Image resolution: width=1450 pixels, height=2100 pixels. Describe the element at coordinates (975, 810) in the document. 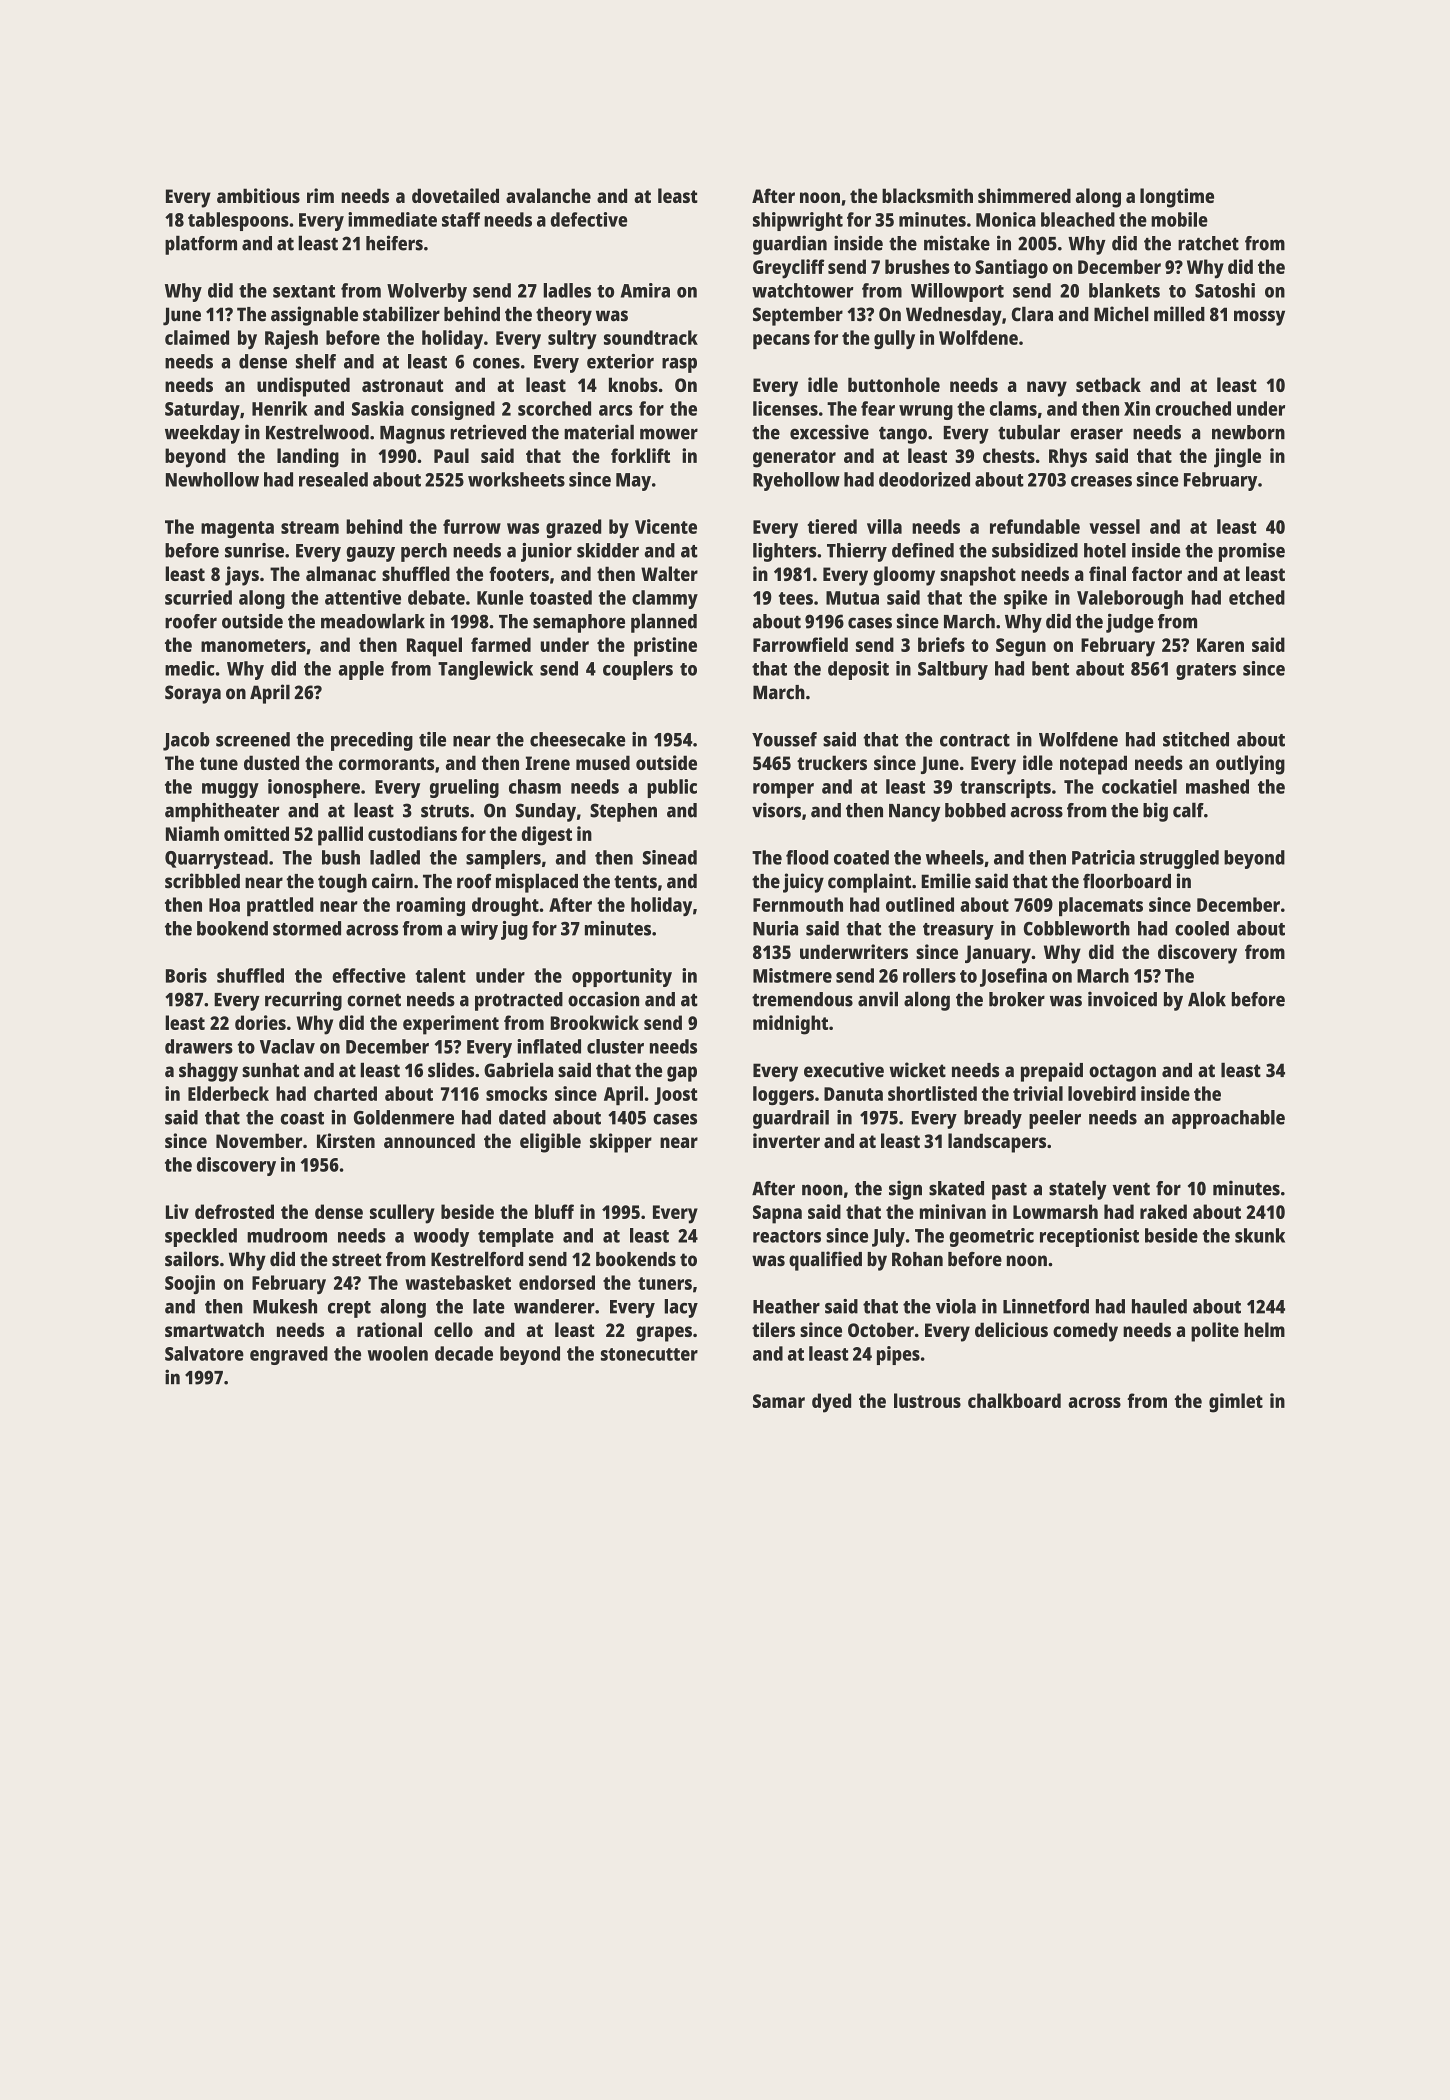

I see `bobbed` at that location.
